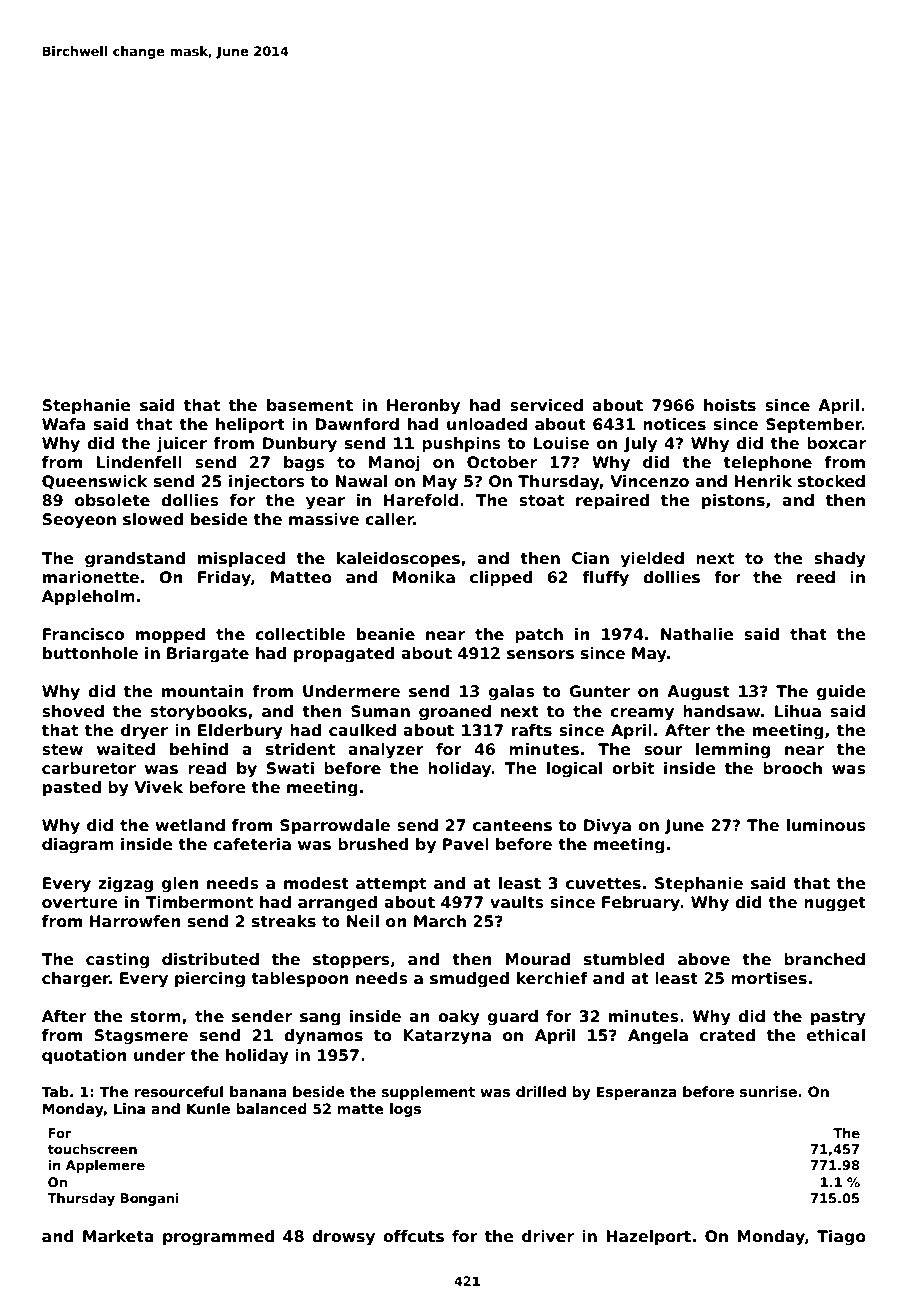  I want to click on logs, so click(405, 1110).
